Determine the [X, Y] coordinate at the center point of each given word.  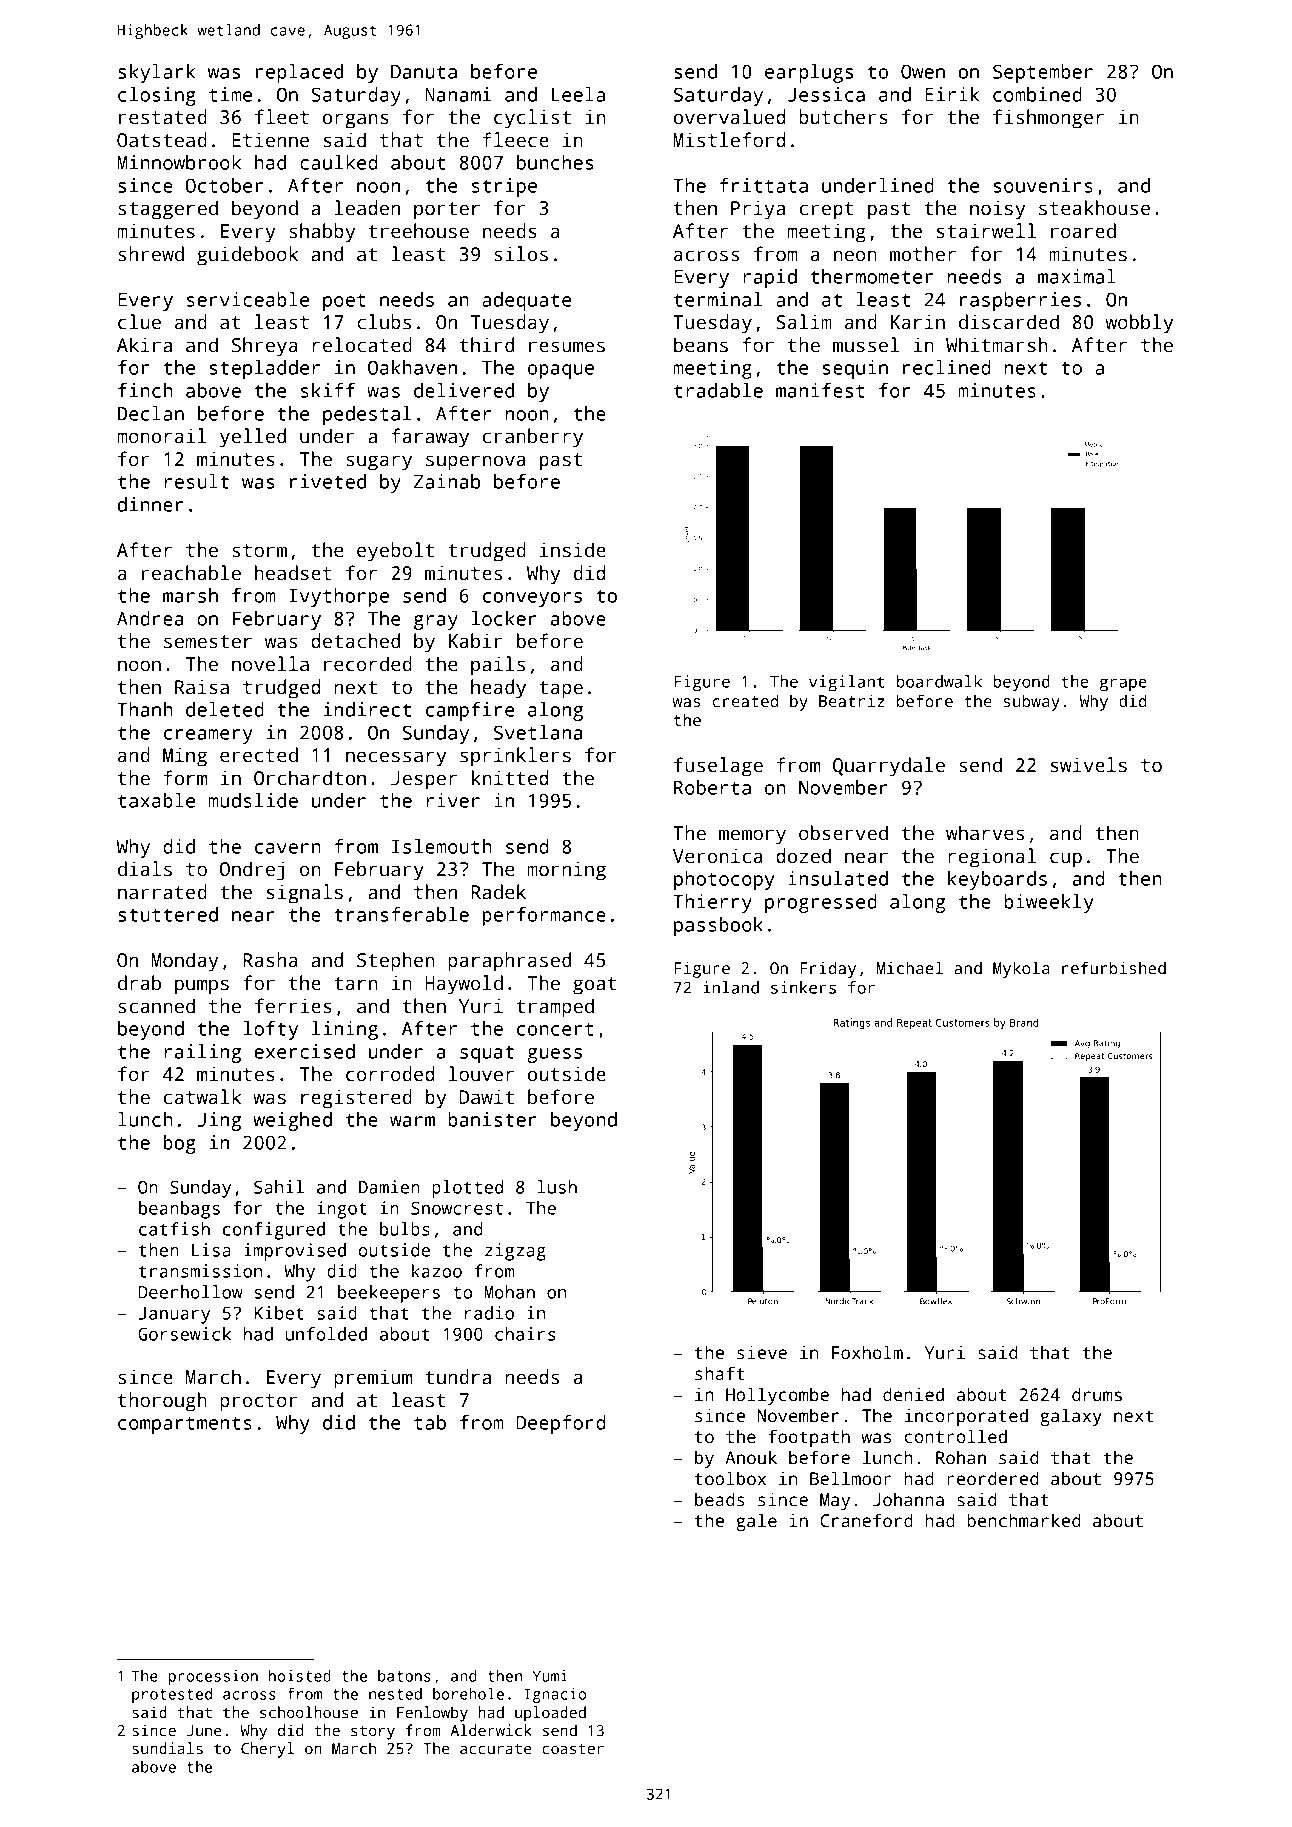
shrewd [151, 254]
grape [1123, 685]
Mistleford [729, 140]
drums [1097, 1394]
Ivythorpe [339, 597]
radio [489, 1313]
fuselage [718, 767]
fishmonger [1048, 119]
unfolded [326, 1334]
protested [172, 1695]
